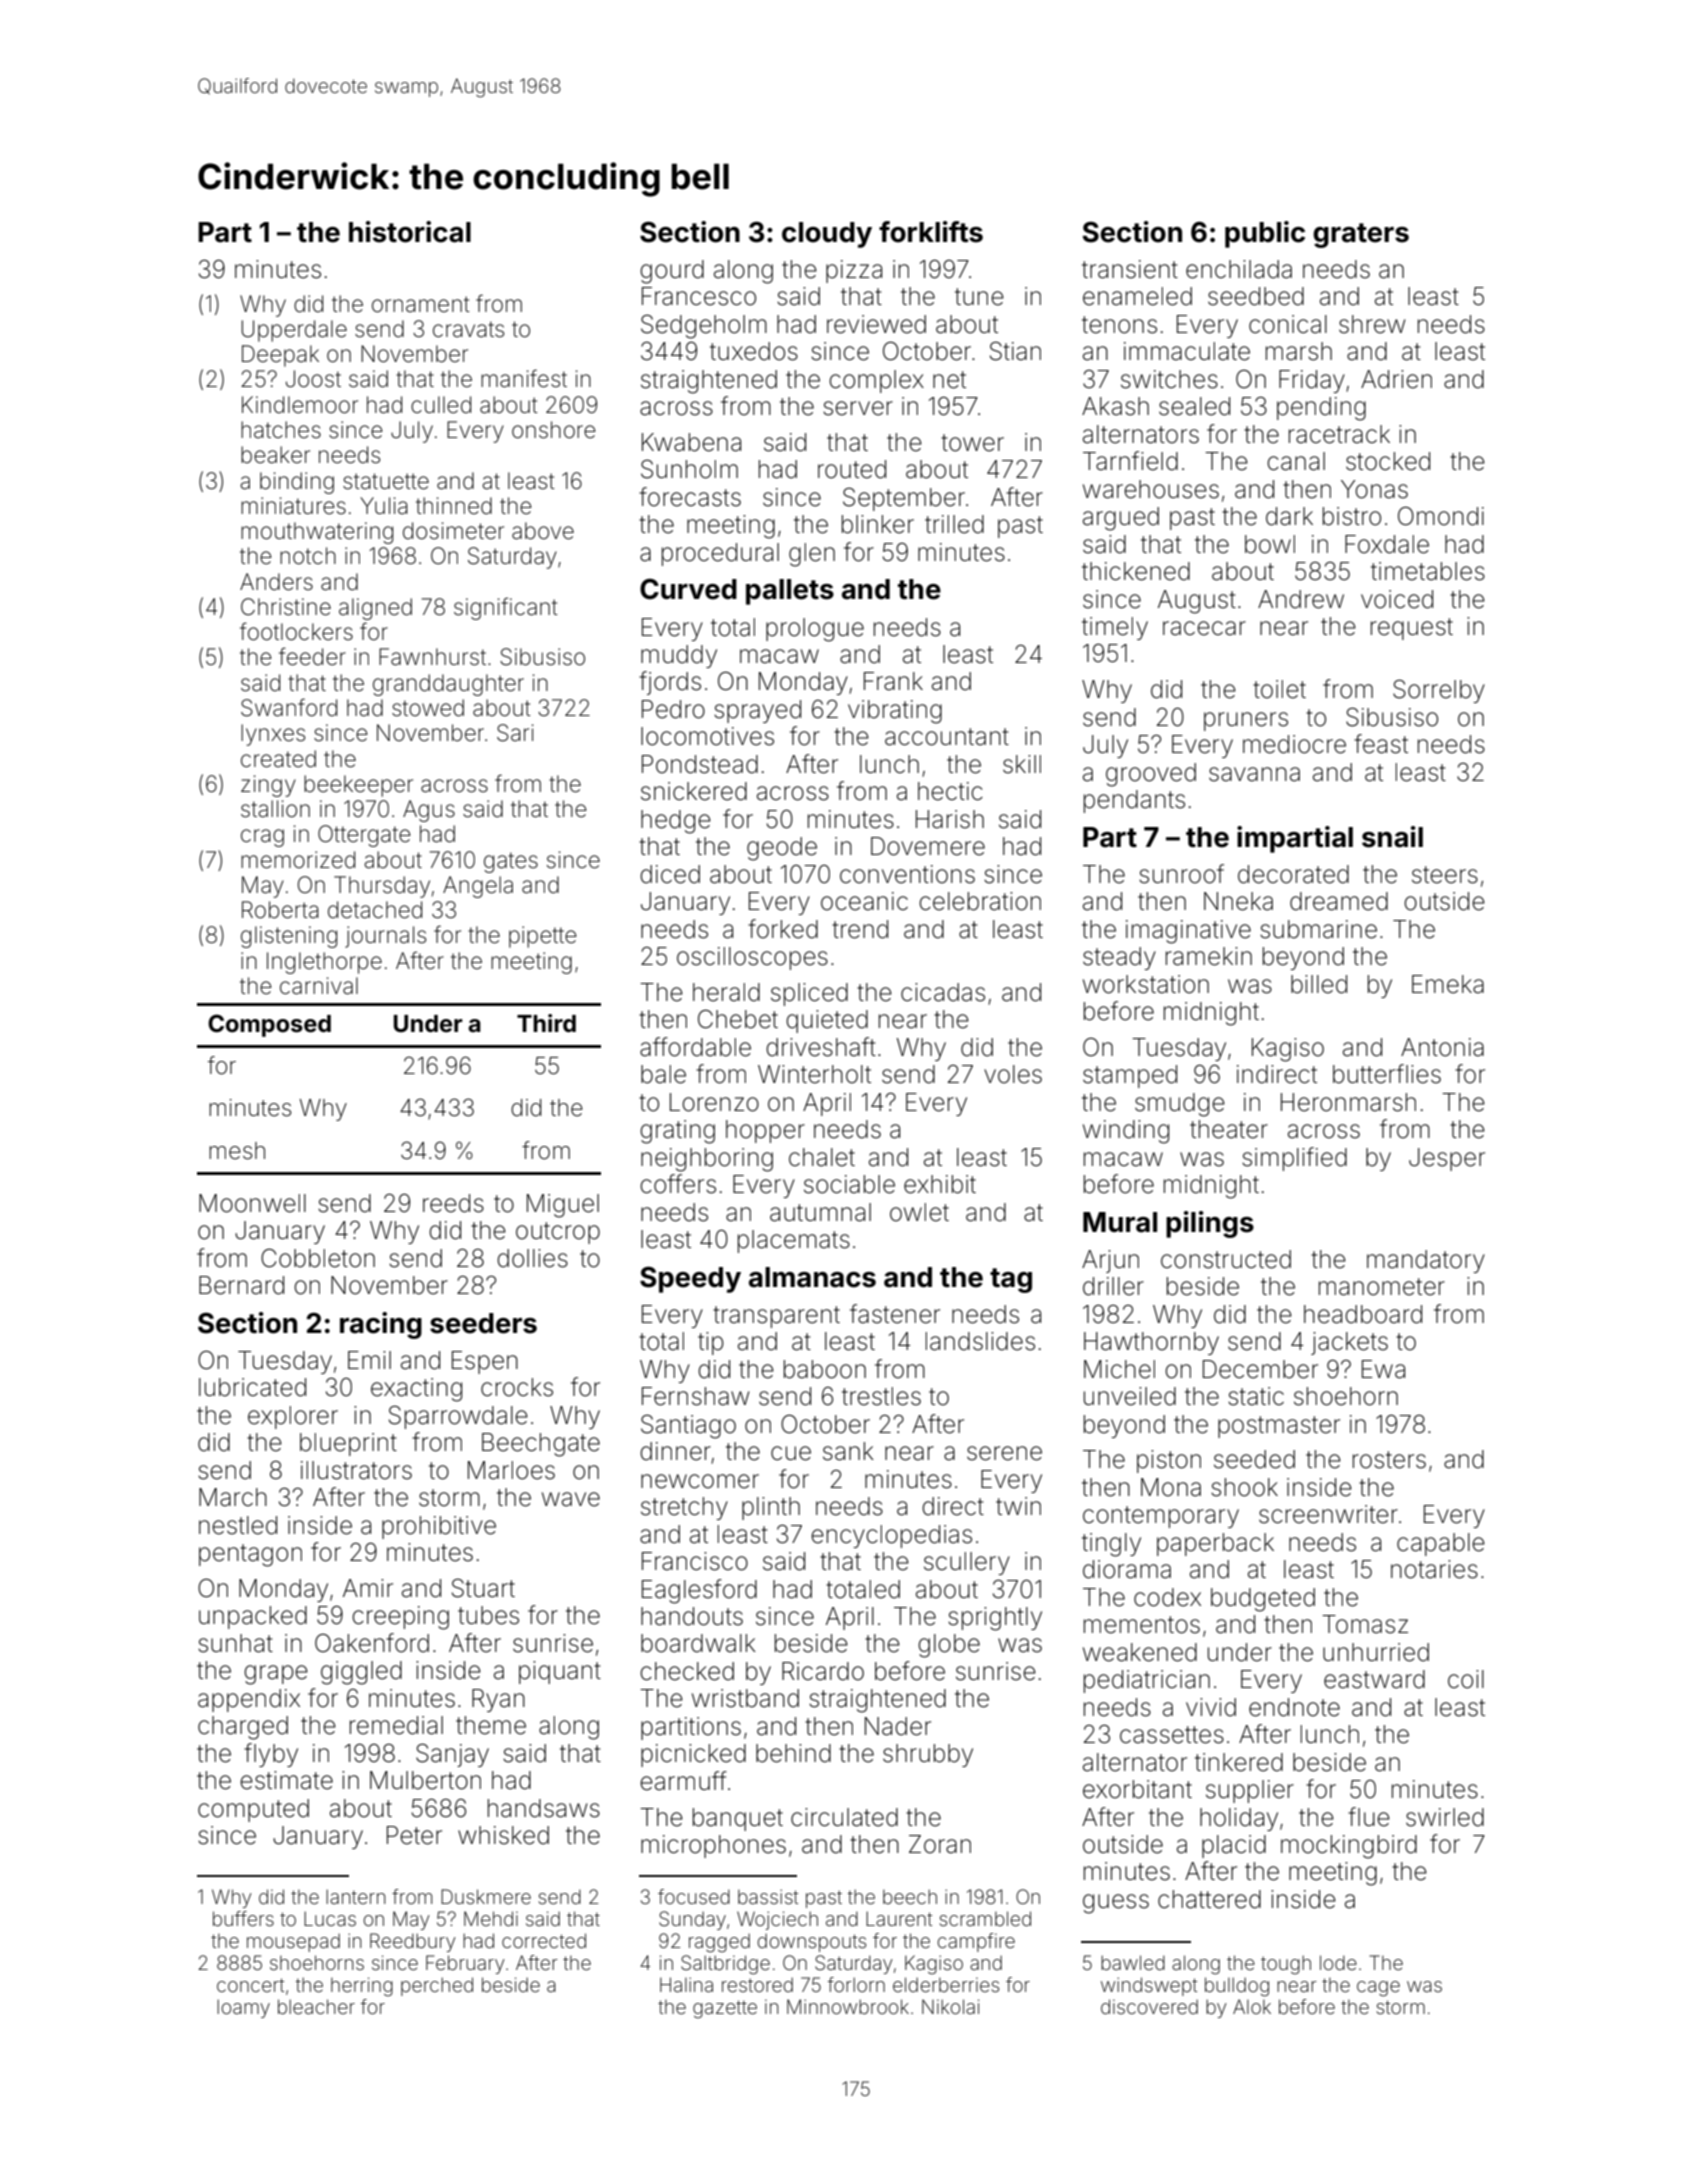  I want to click on driller, so click(1113, 1286).
